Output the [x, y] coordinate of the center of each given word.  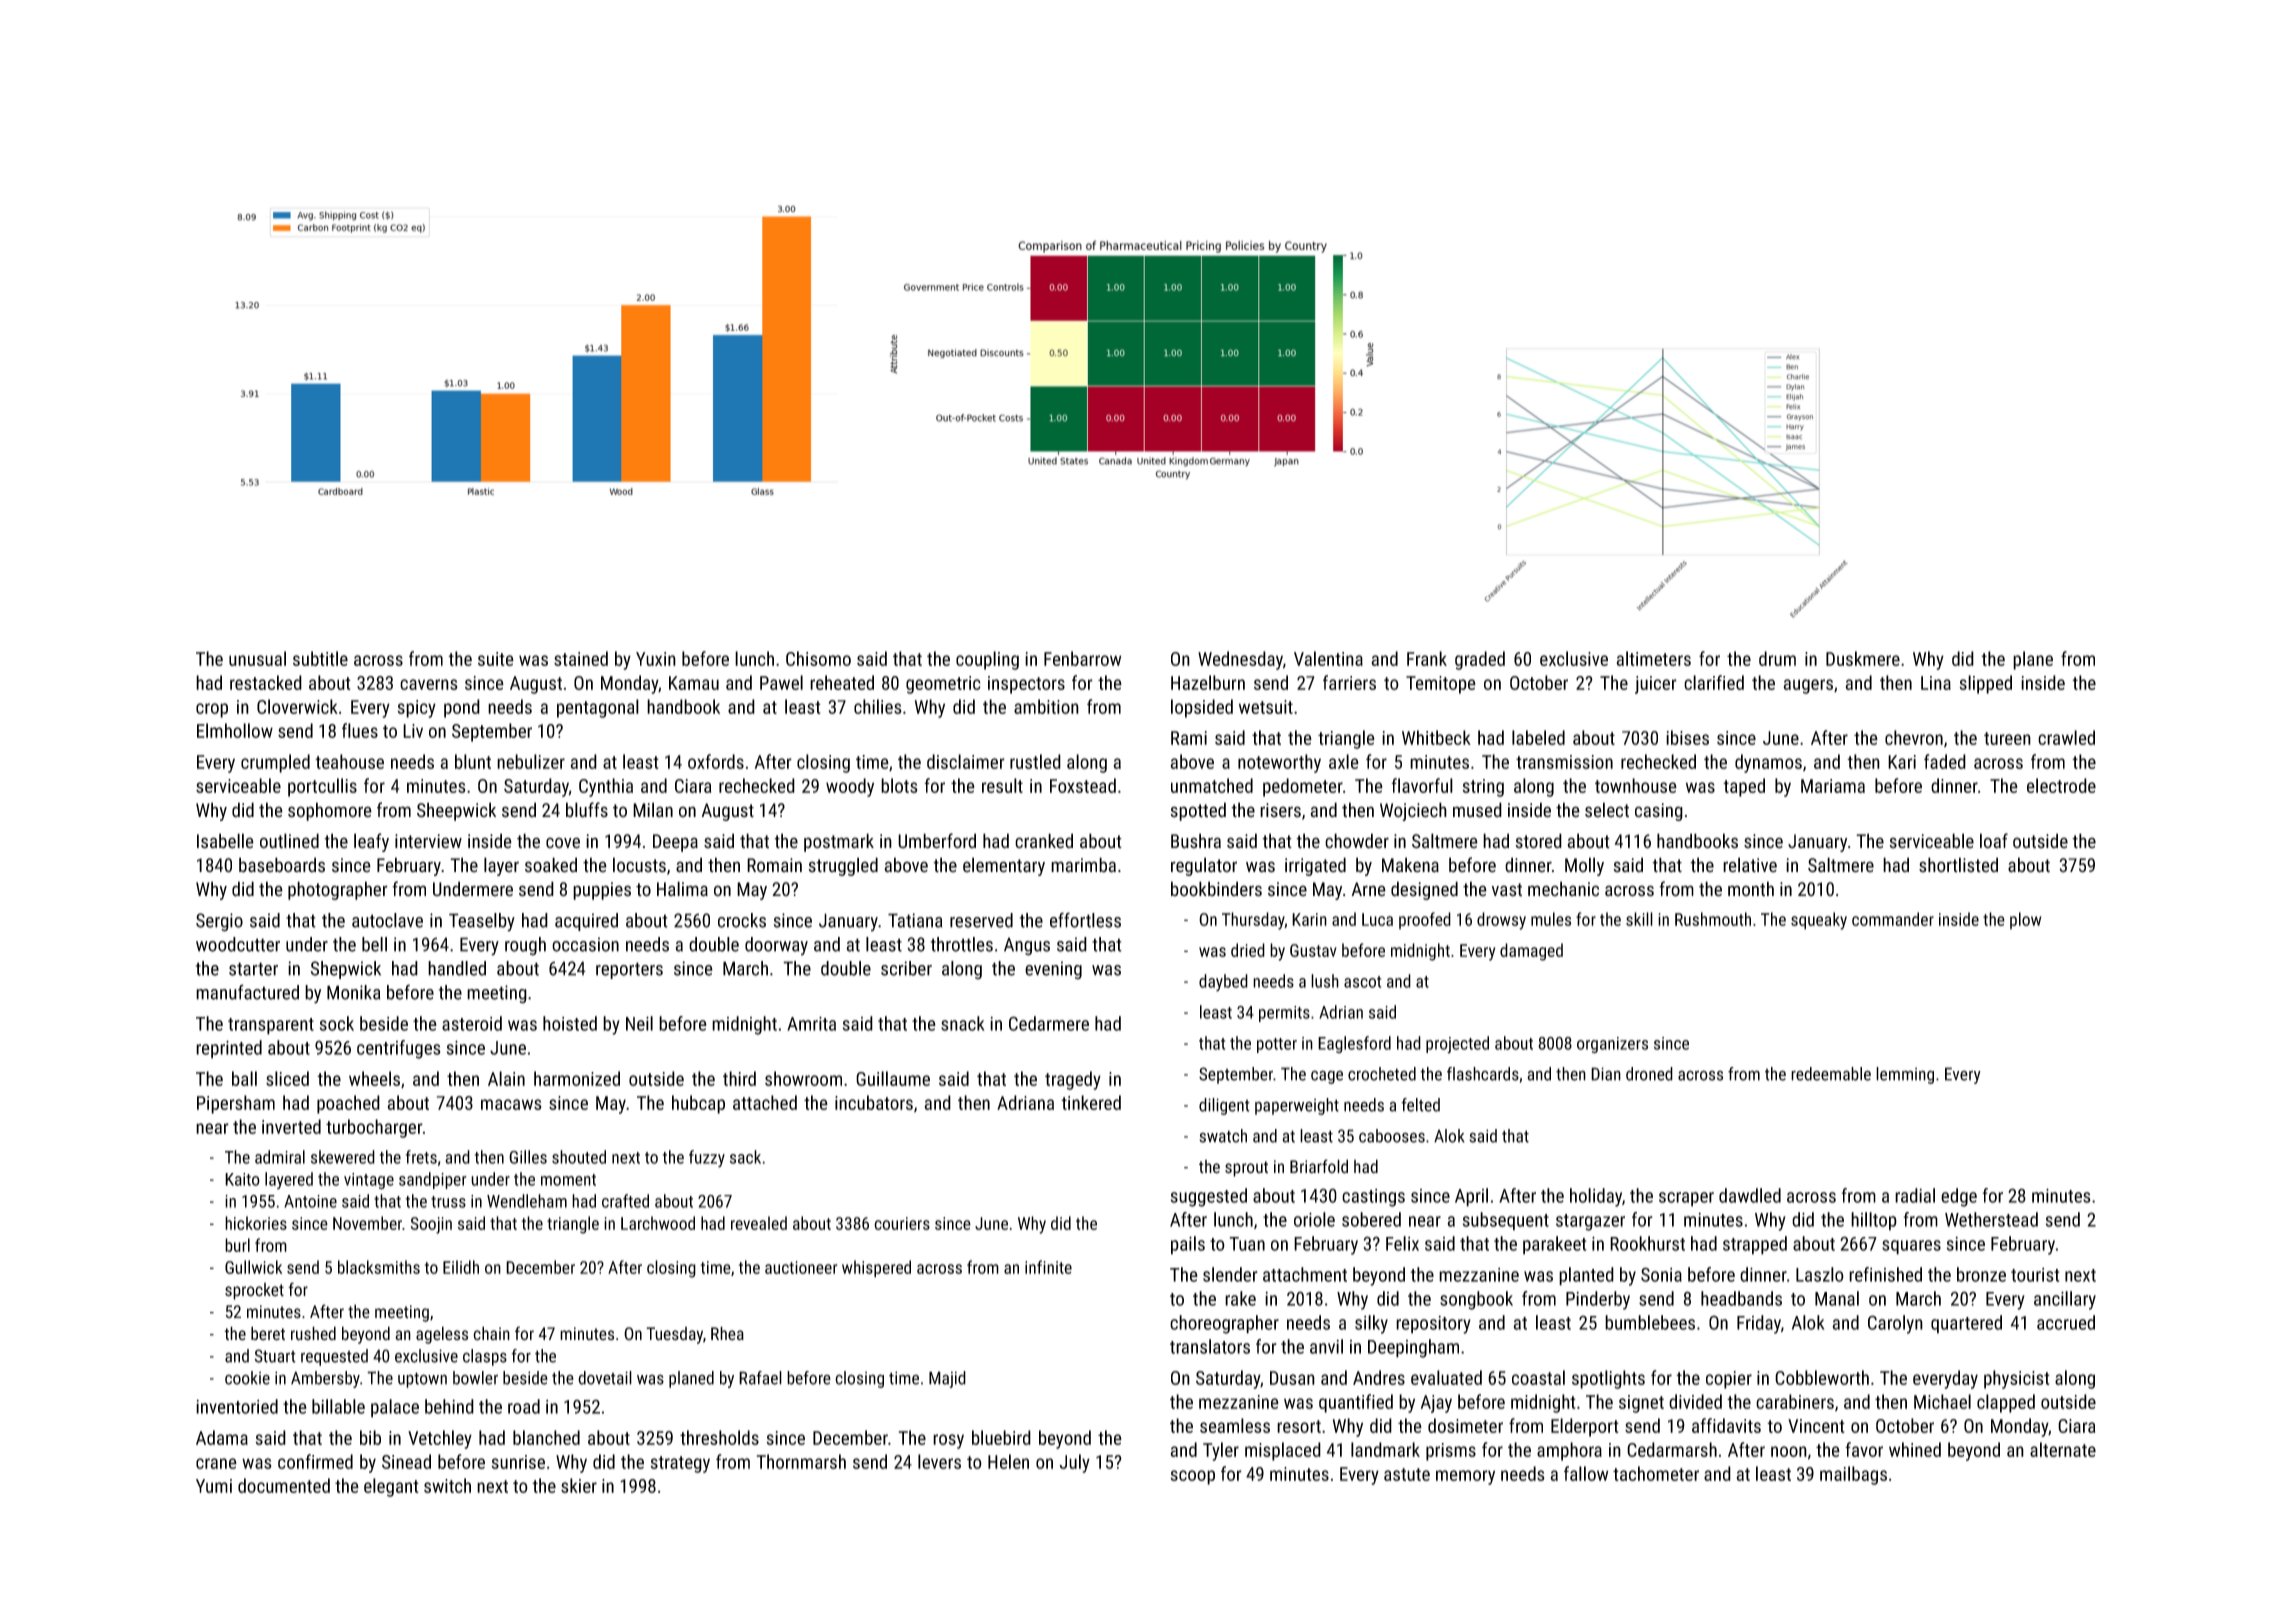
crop [212, 710]
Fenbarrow [1082, 658]
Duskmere [1863, 658]
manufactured [247, 992]
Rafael [760, 1378]
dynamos [1768, 763]
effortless [1085, 920]
